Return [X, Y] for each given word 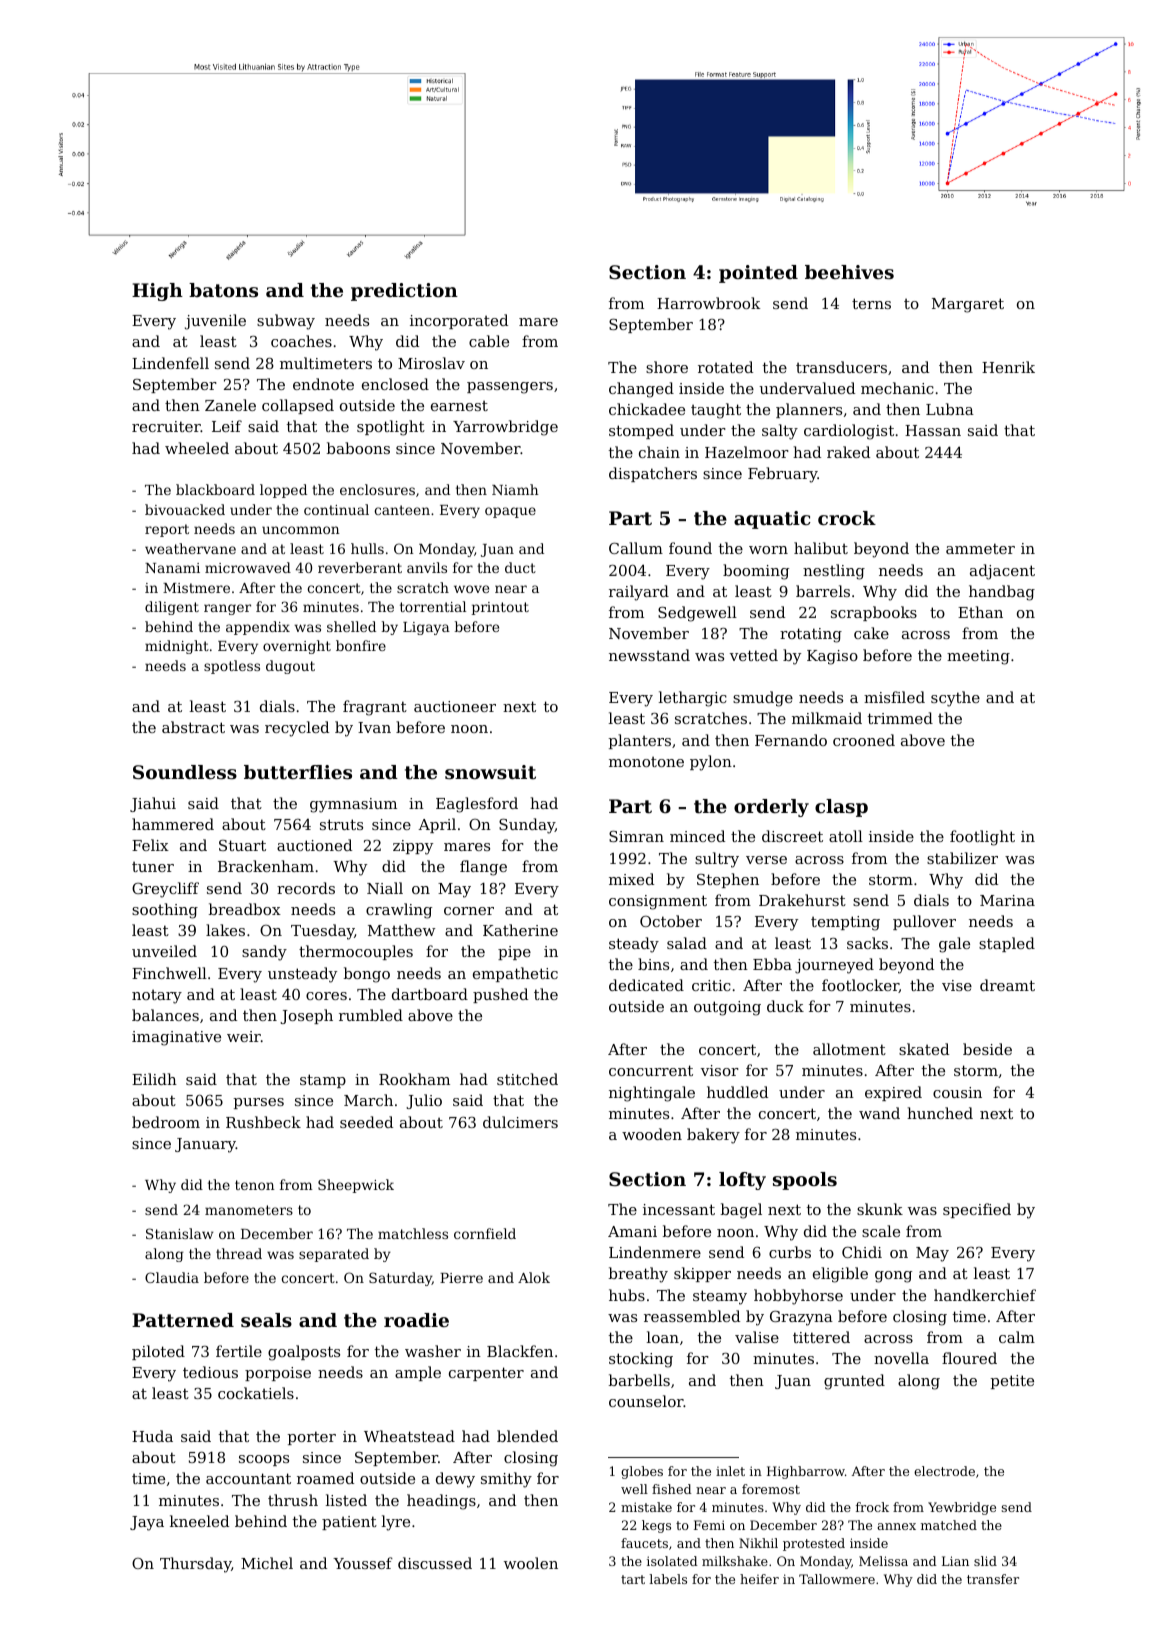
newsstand [649, 655]
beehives [849, 272]
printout [500, 608]
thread [239, 1253]
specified [977, 1210]
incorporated [459, 321]
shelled [351, 626]
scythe [955, 699]
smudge [763, 699]
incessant [679, 1209]
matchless [413, 1233]
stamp [323, 1081]
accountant [248, 1478]
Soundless [185, 772]
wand [879, 1113]
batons [223, 290]
